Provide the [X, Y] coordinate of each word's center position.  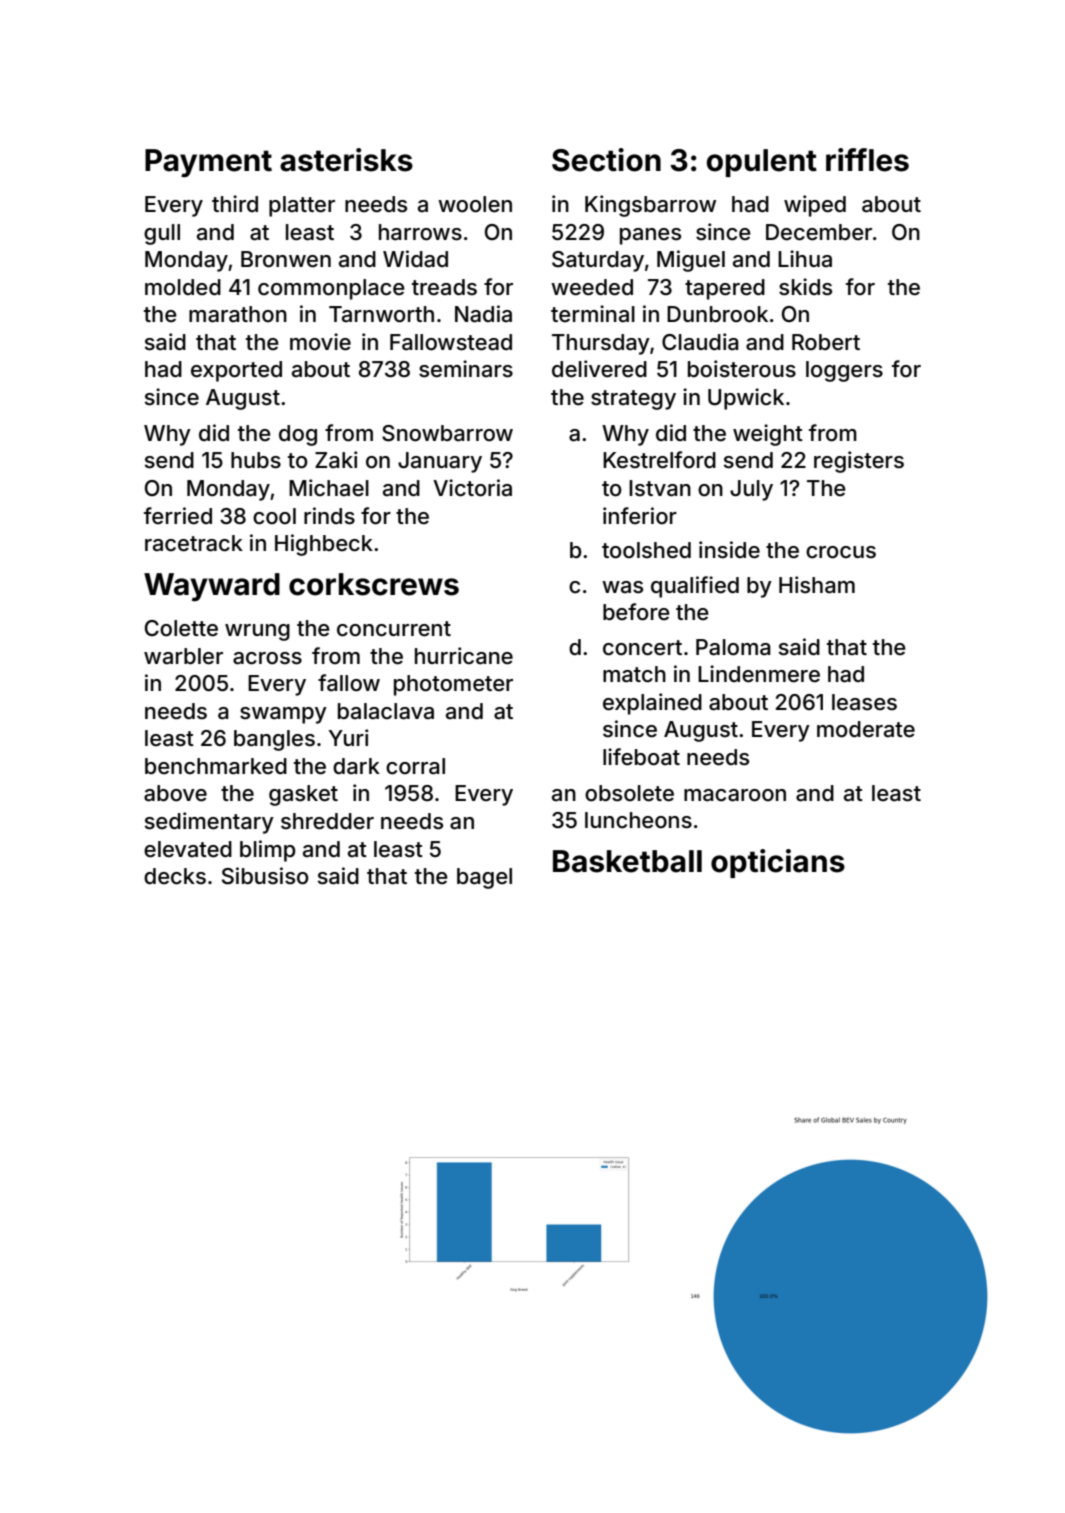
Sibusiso [265, 876]
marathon [238, 314]
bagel [484, 878]
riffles [867, 160]
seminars [466, 369]
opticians [778, 863]
